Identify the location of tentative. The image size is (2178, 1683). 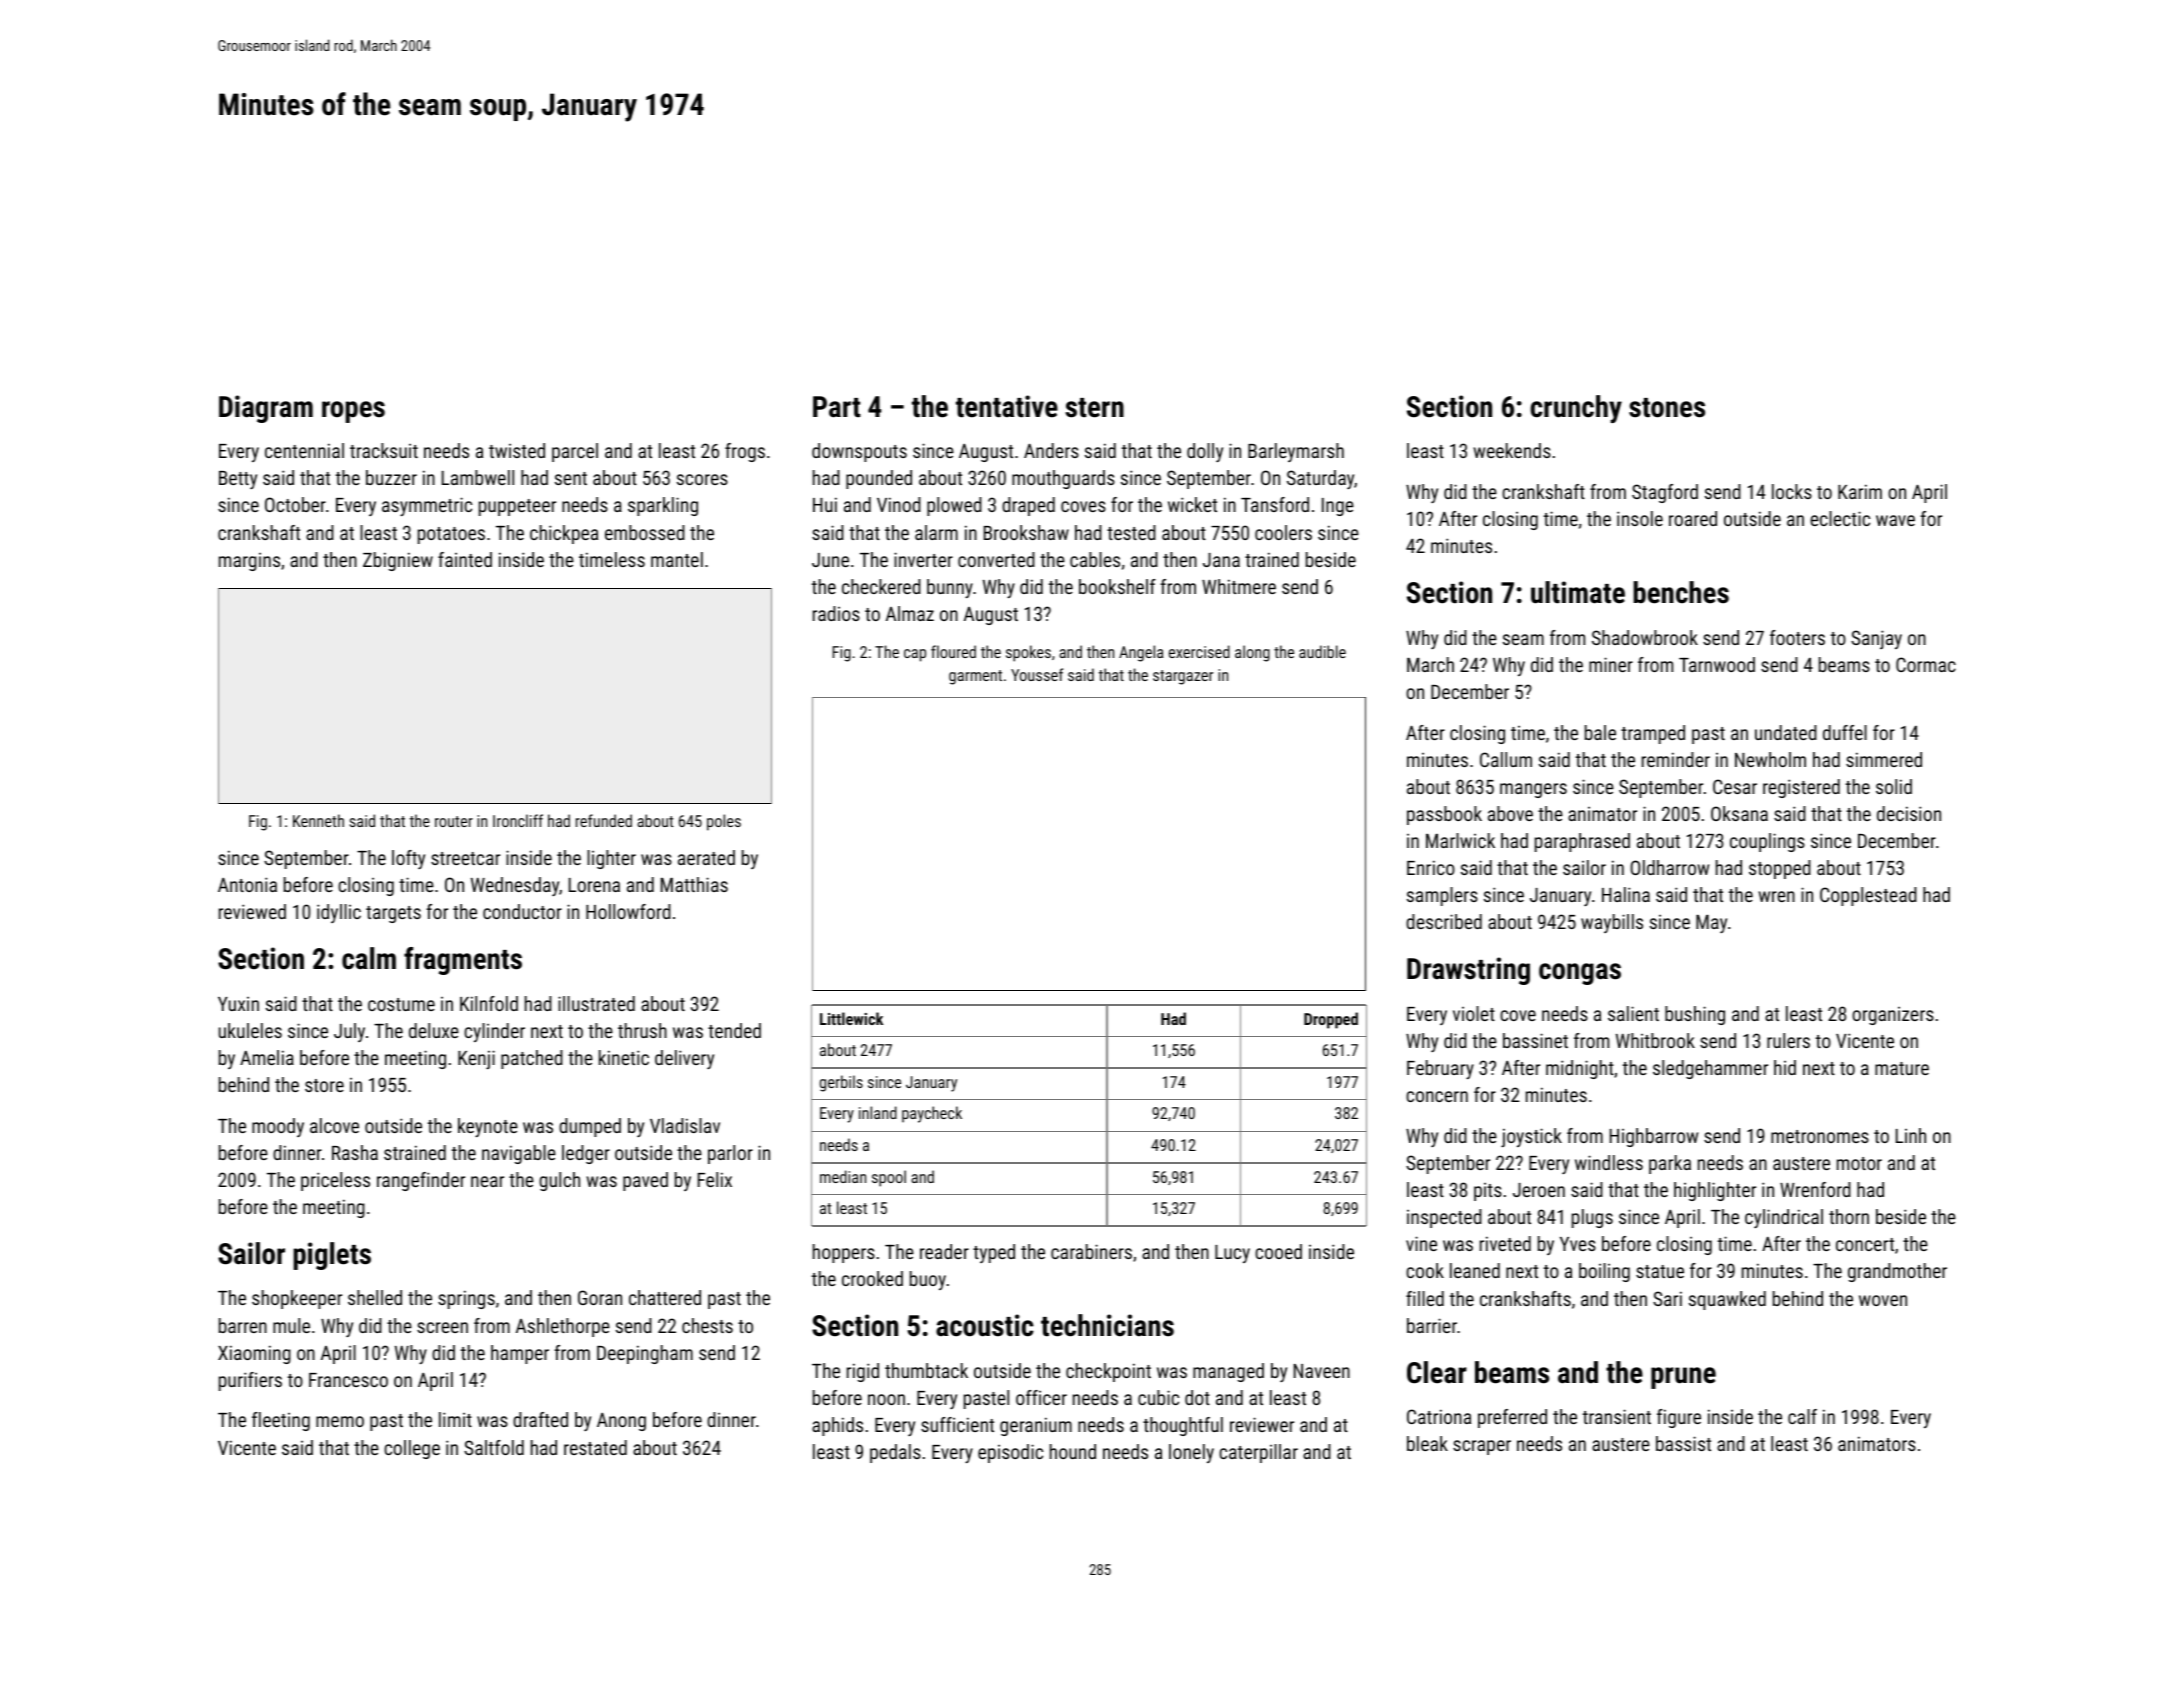
(1007, 406).
